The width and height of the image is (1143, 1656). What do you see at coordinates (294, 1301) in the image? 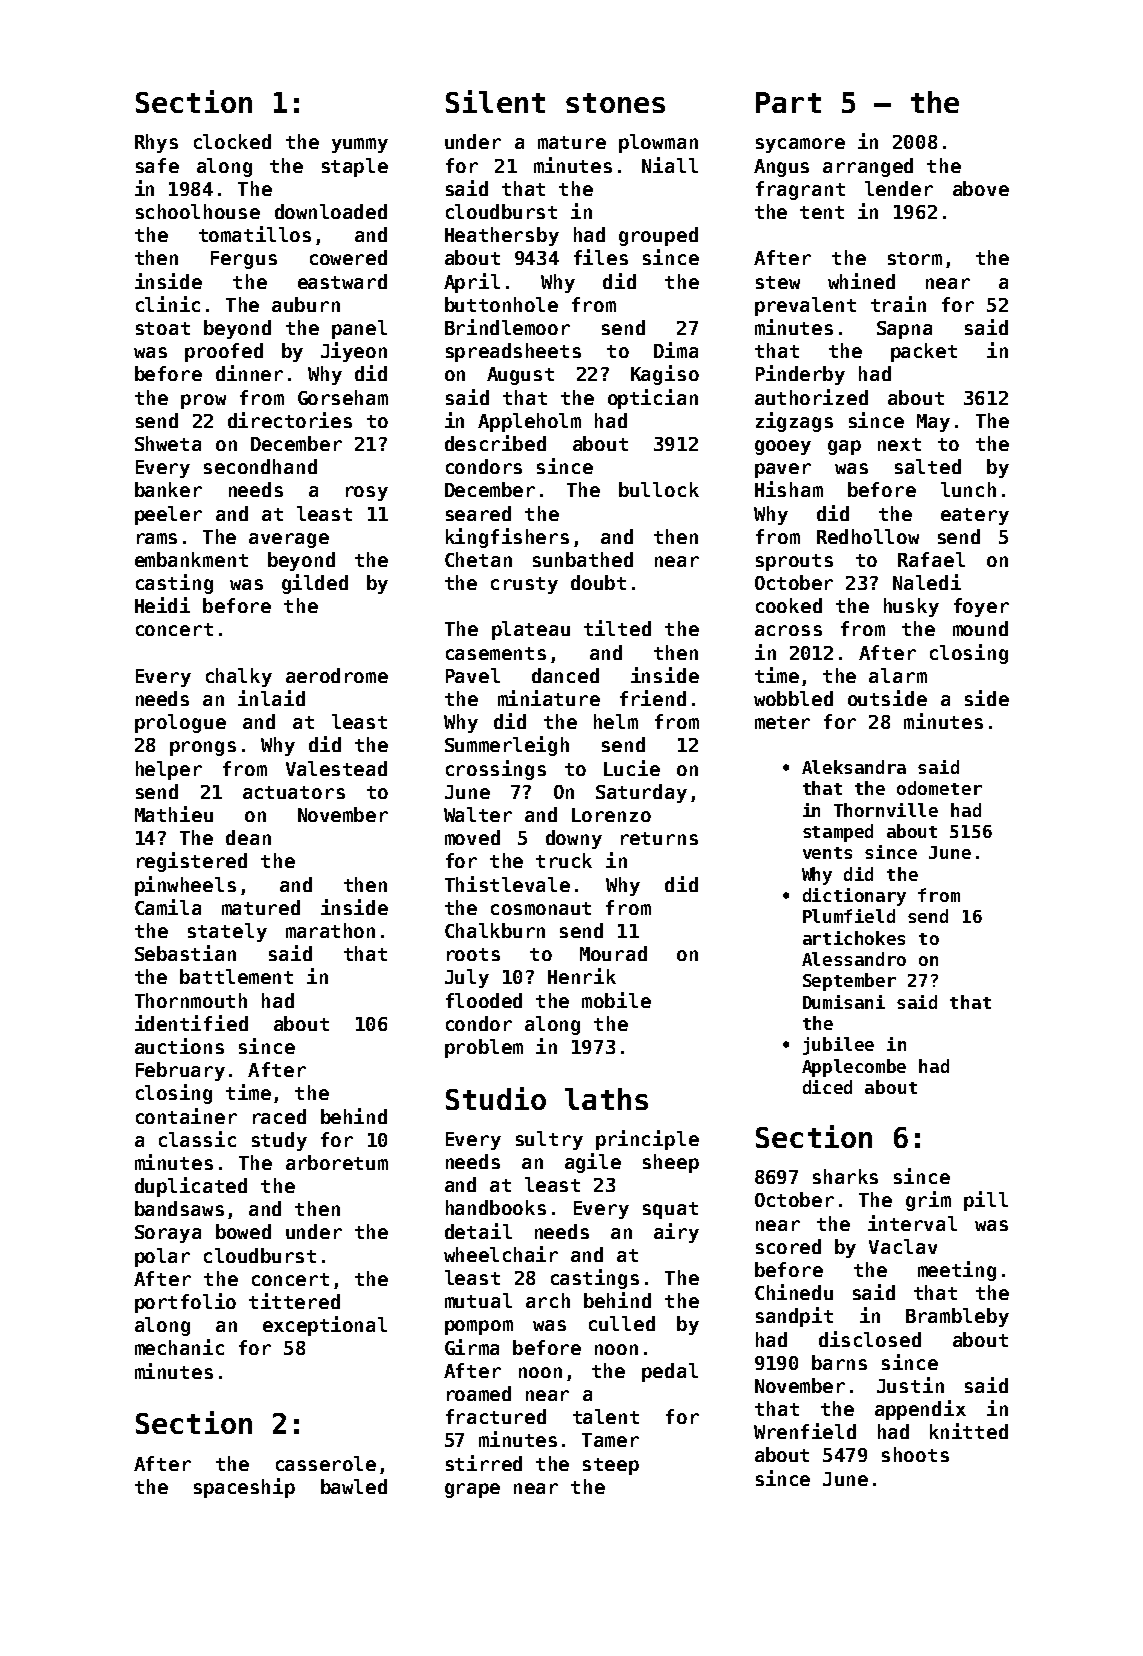
I see `tittered` at bounding box center [294, 1301].
